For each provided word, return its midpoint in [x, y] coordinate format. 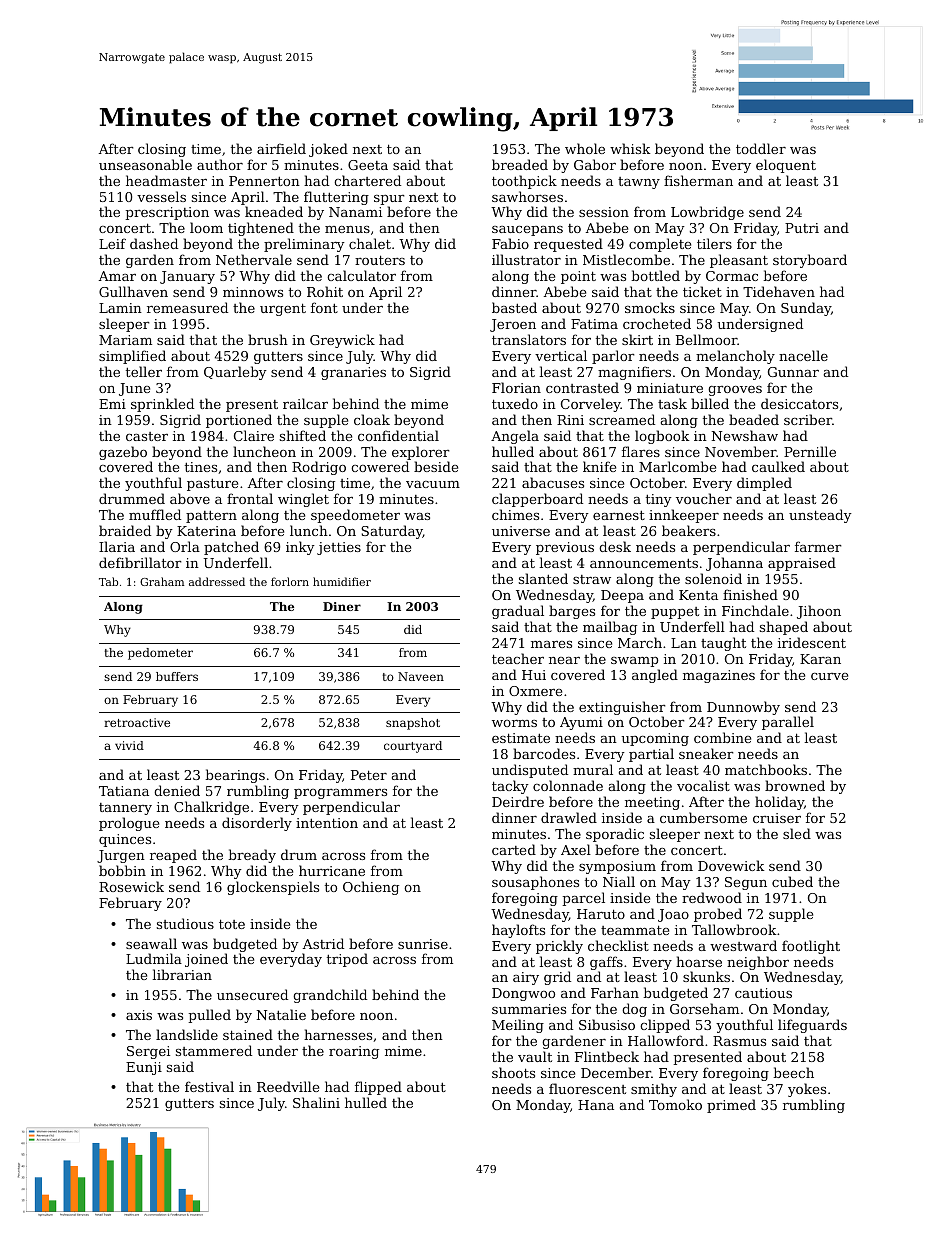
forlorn [290, 581]
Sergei [148, 1052]
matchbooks [766, 769]
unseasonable [145, 164]
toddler [761, 148]
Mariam [125, 340]
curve [829, 676]
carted [514, 849]
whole [585, 148]
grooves [735, 391]
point [578, 277]
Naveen [421, 676]
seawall [151, 943]
